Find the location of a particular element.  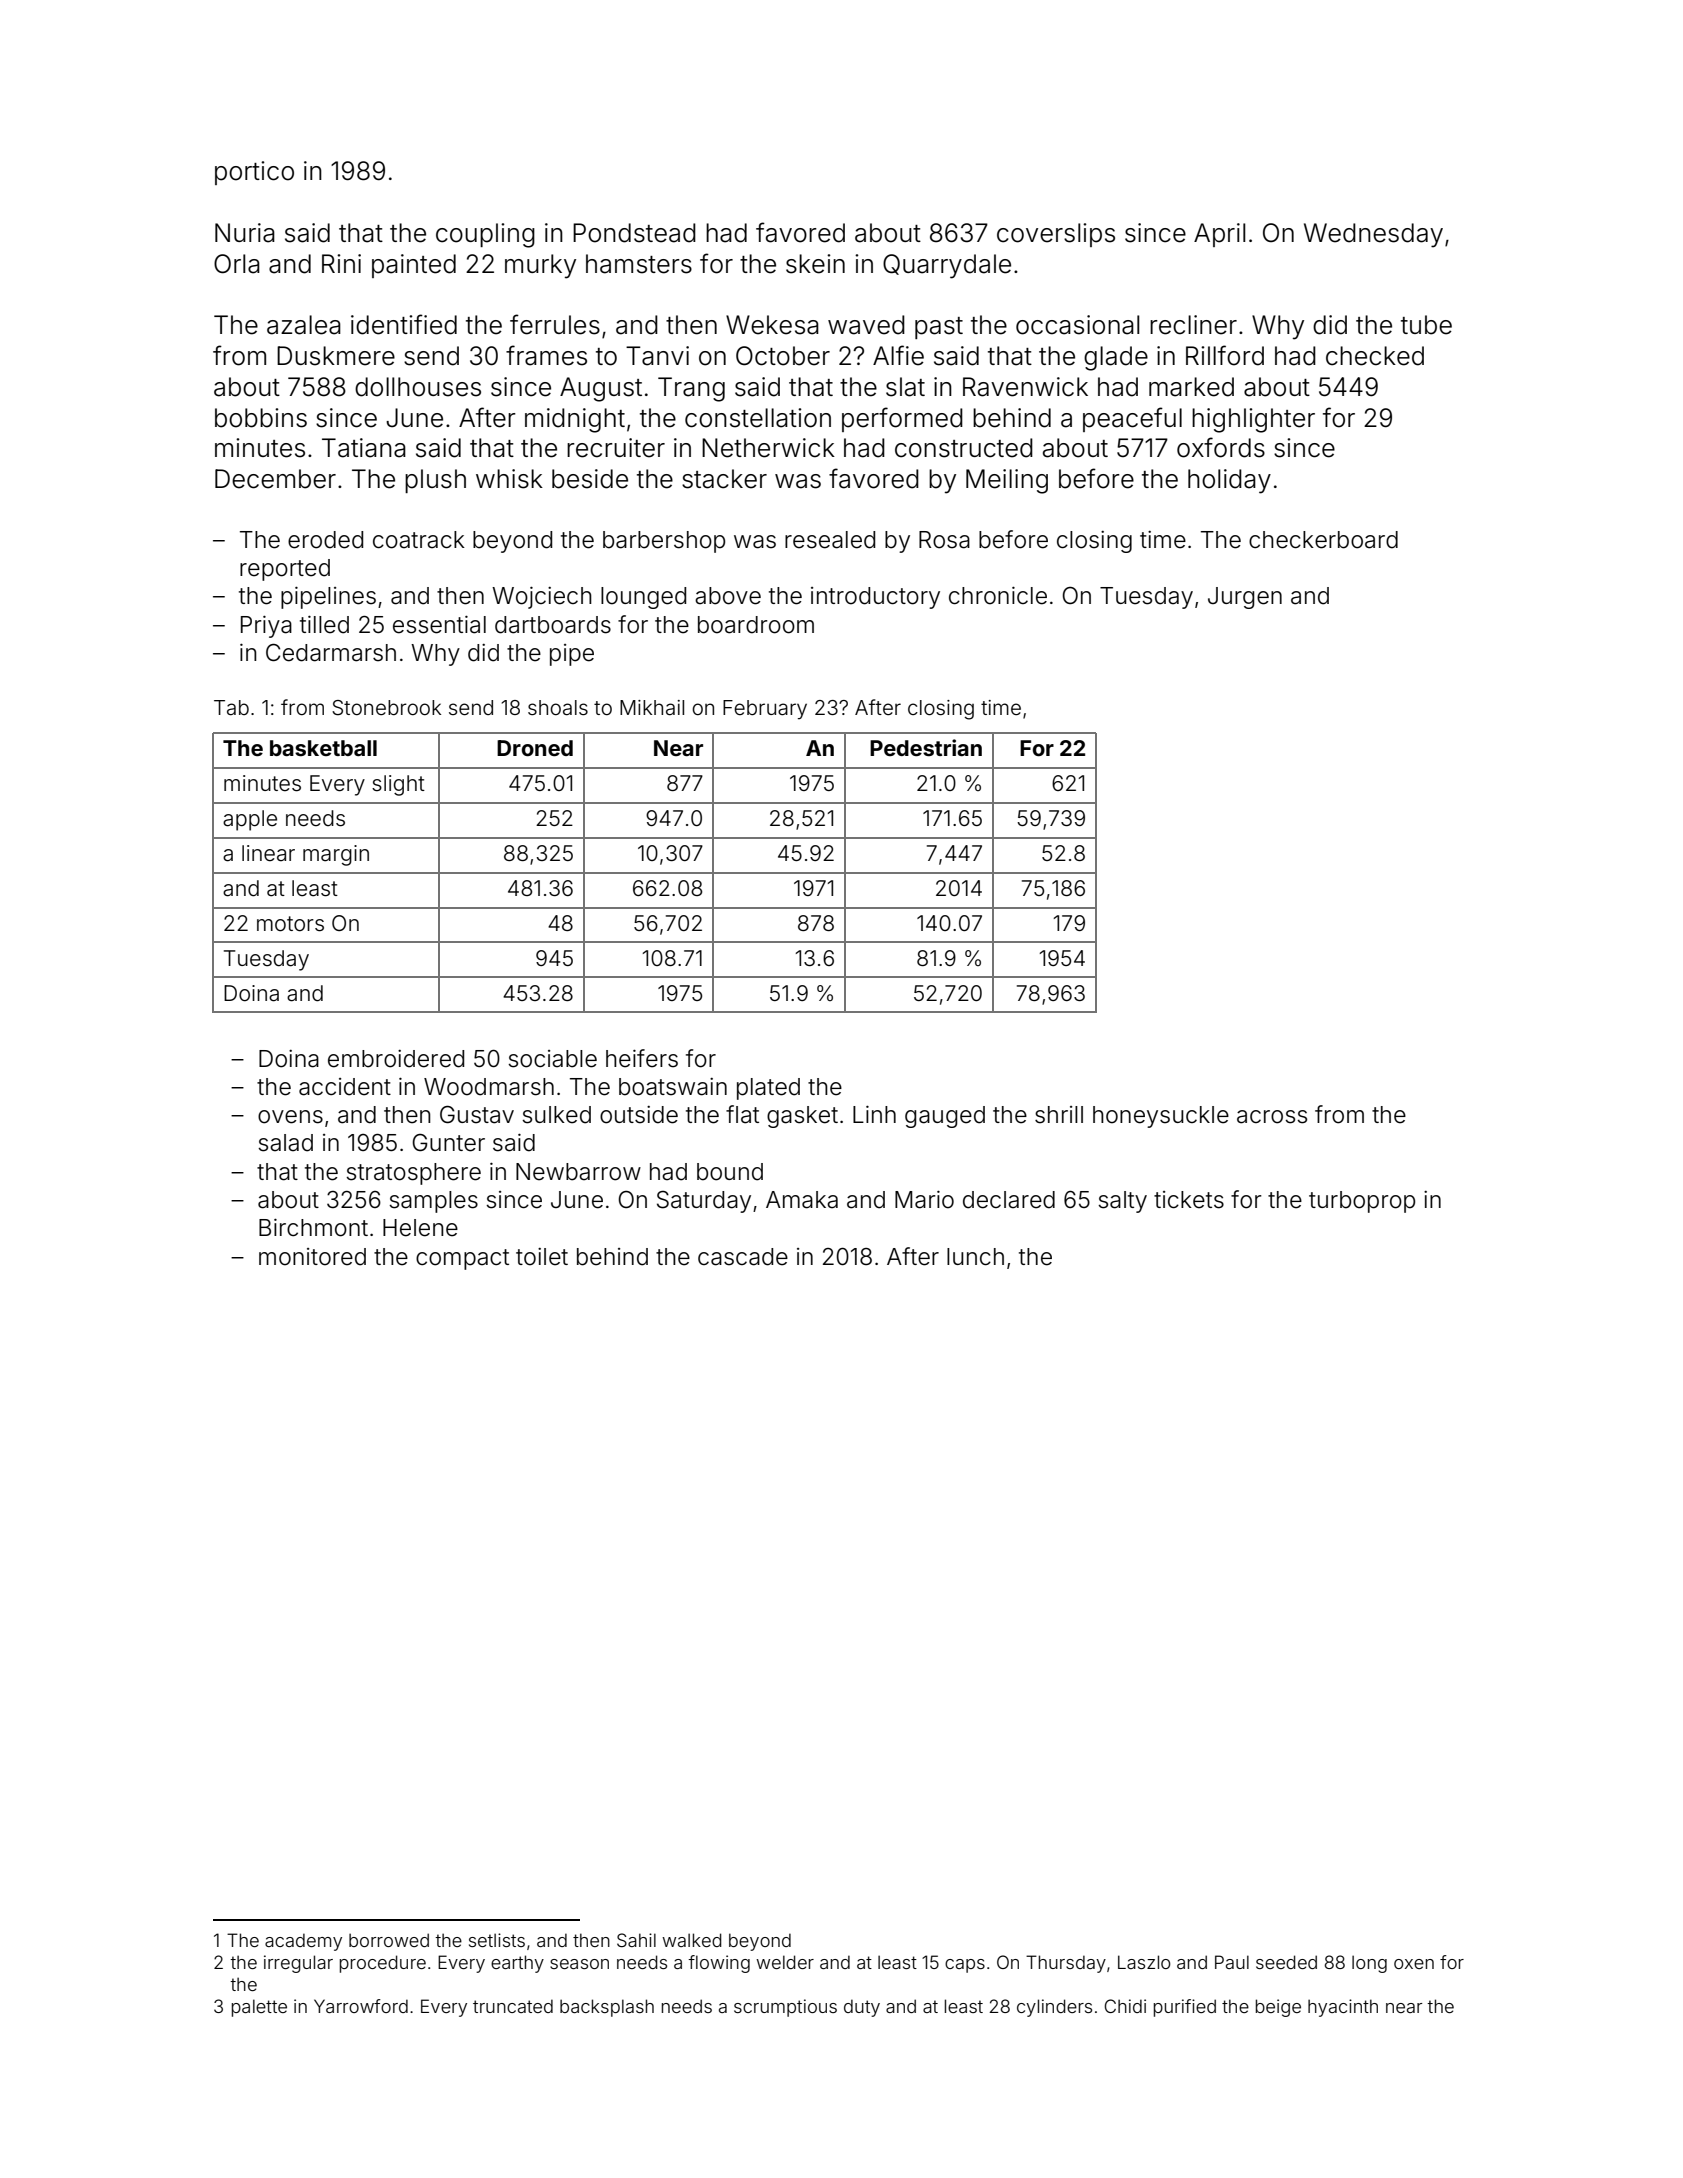

portico is located at coordinates (254, 173).
